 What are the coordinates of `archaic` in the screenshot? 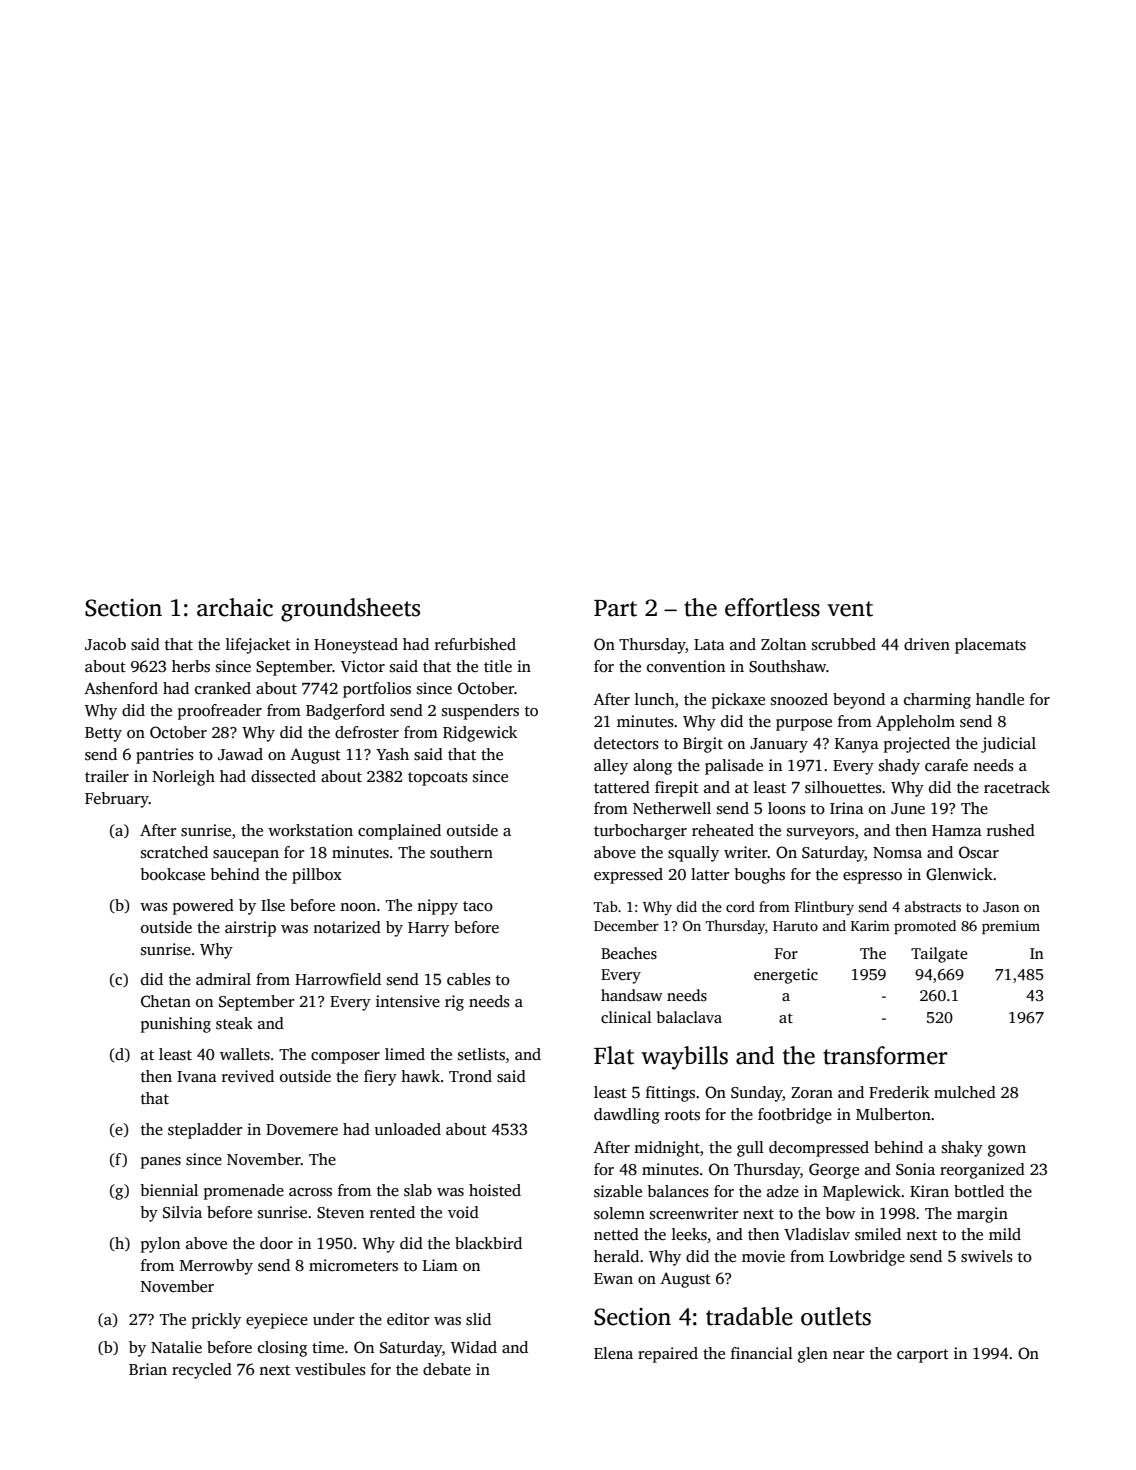 It's located at (235, 607).
